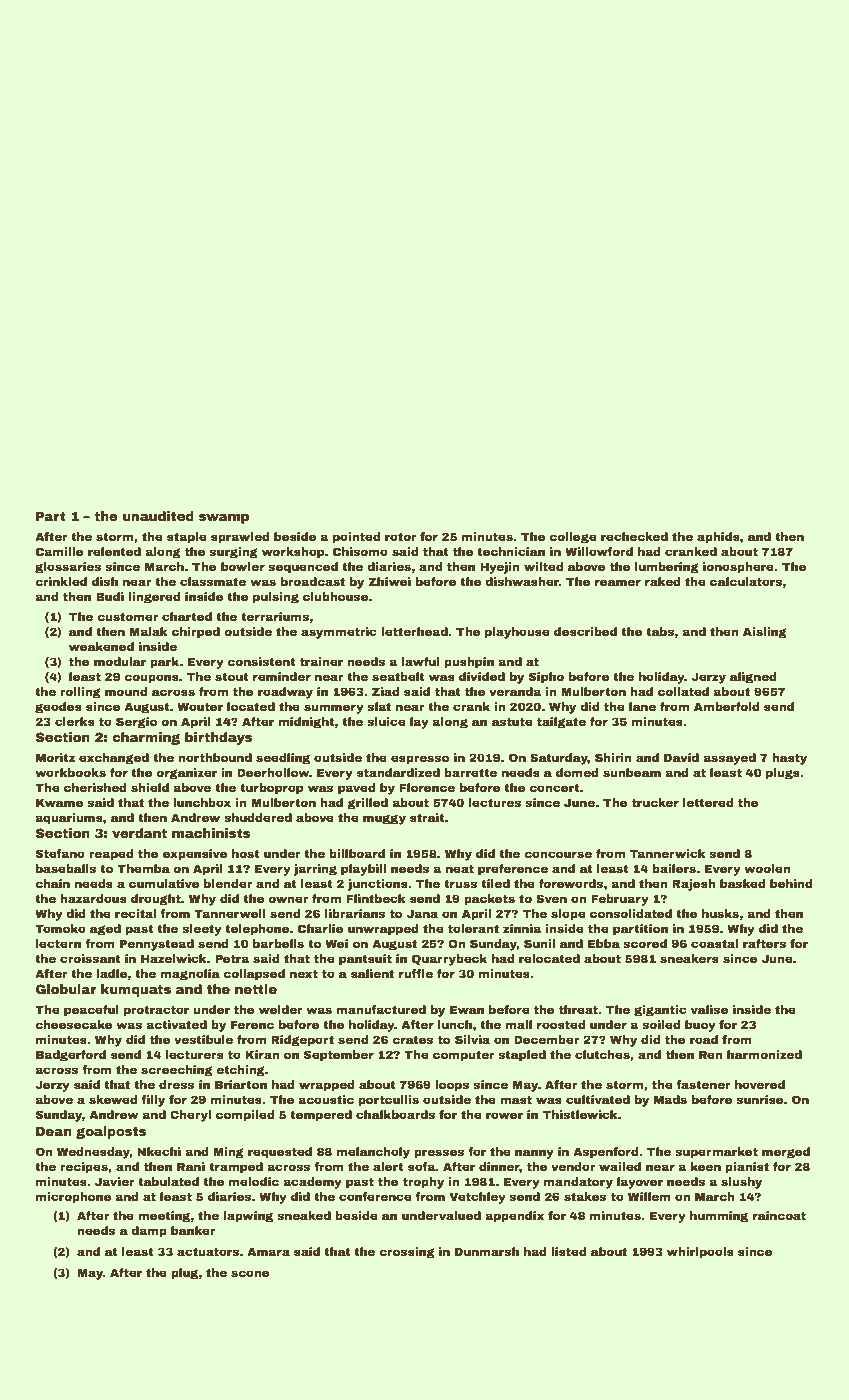 The width and height of the page is (849, 1400). I want to click on Tomoko, so click(60, 928).
